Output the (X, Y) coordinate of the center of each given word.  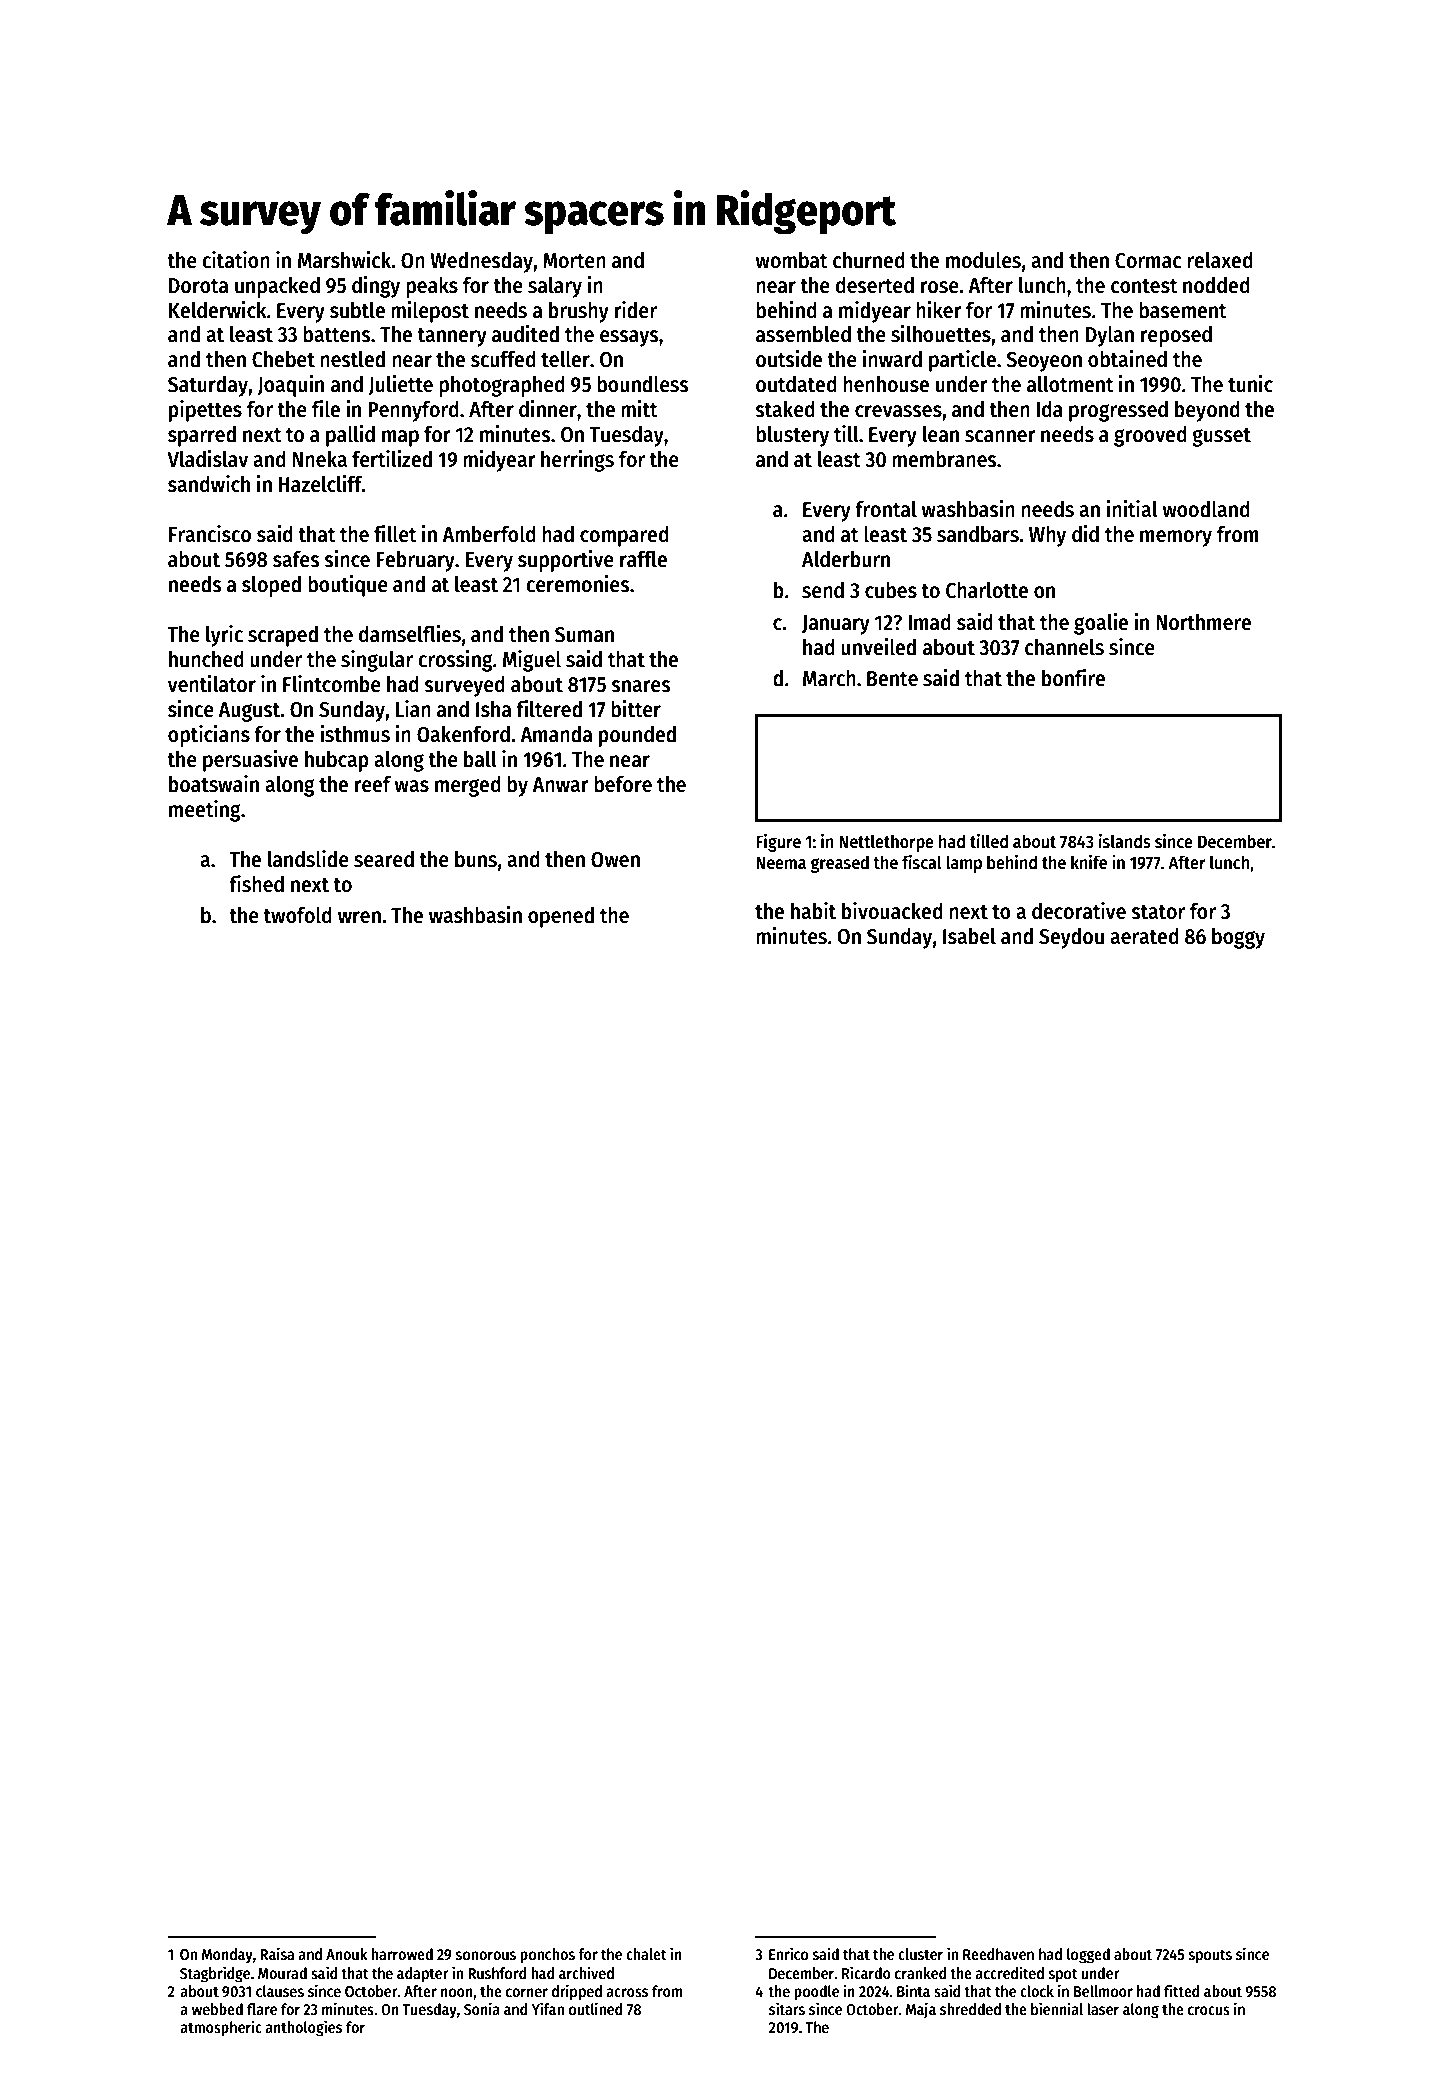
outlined (596, 2008)
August (249, 712)
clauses (280, 1991)
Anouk (347, 1954)
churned (869, 260)
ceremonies (577, 584)
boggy (1238, 938)
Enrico (788, 1953)
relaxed (1220, 260)
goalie (1101, 624)
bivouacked (892, 911)
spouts (1210, 1956)
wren (359, 917)
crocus (1209, 2010)
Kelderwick (218, 310)
